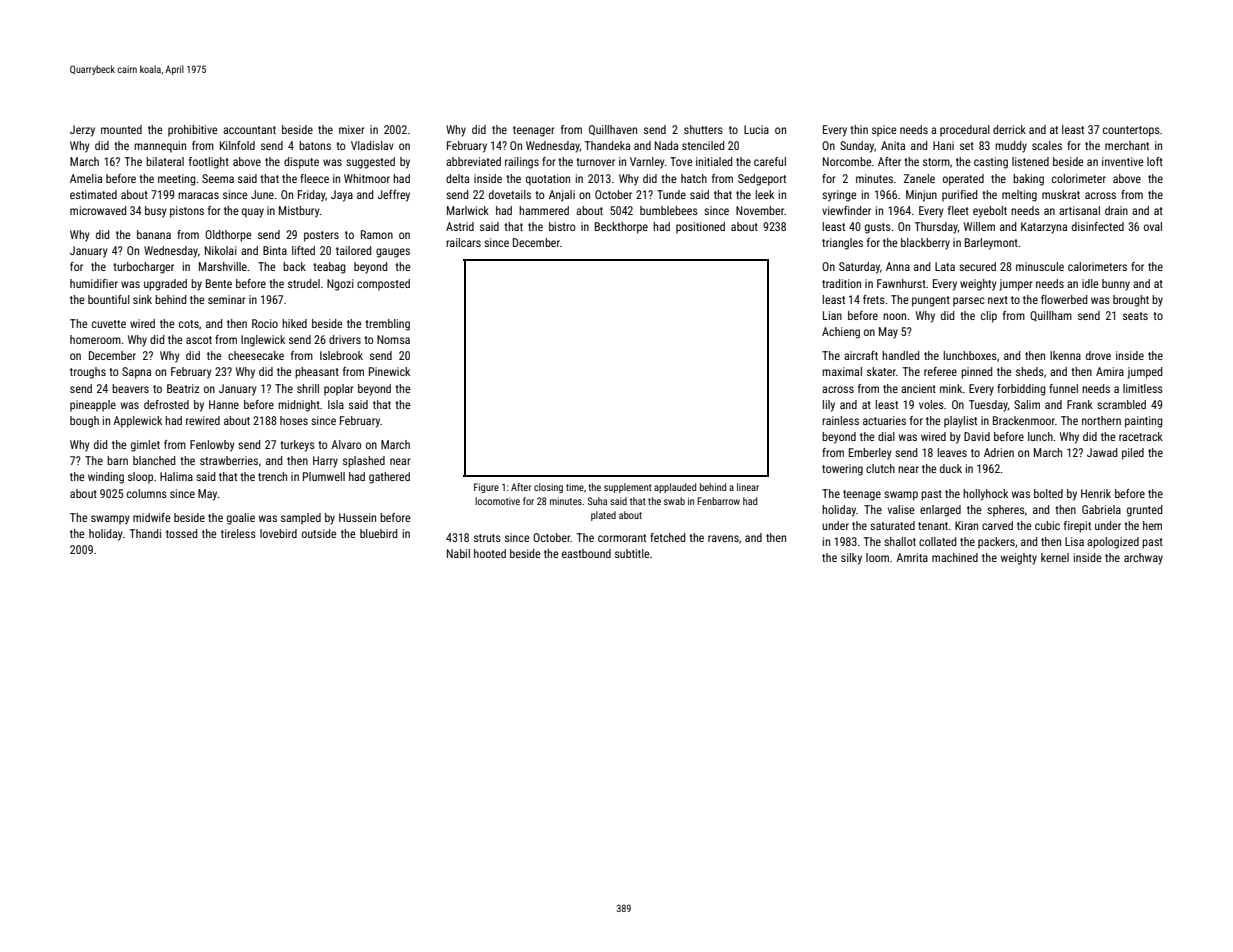 Image resolution: width=1233 pixels, height=952 pixels. I want to click on viewfinder, so click(846, 210).
